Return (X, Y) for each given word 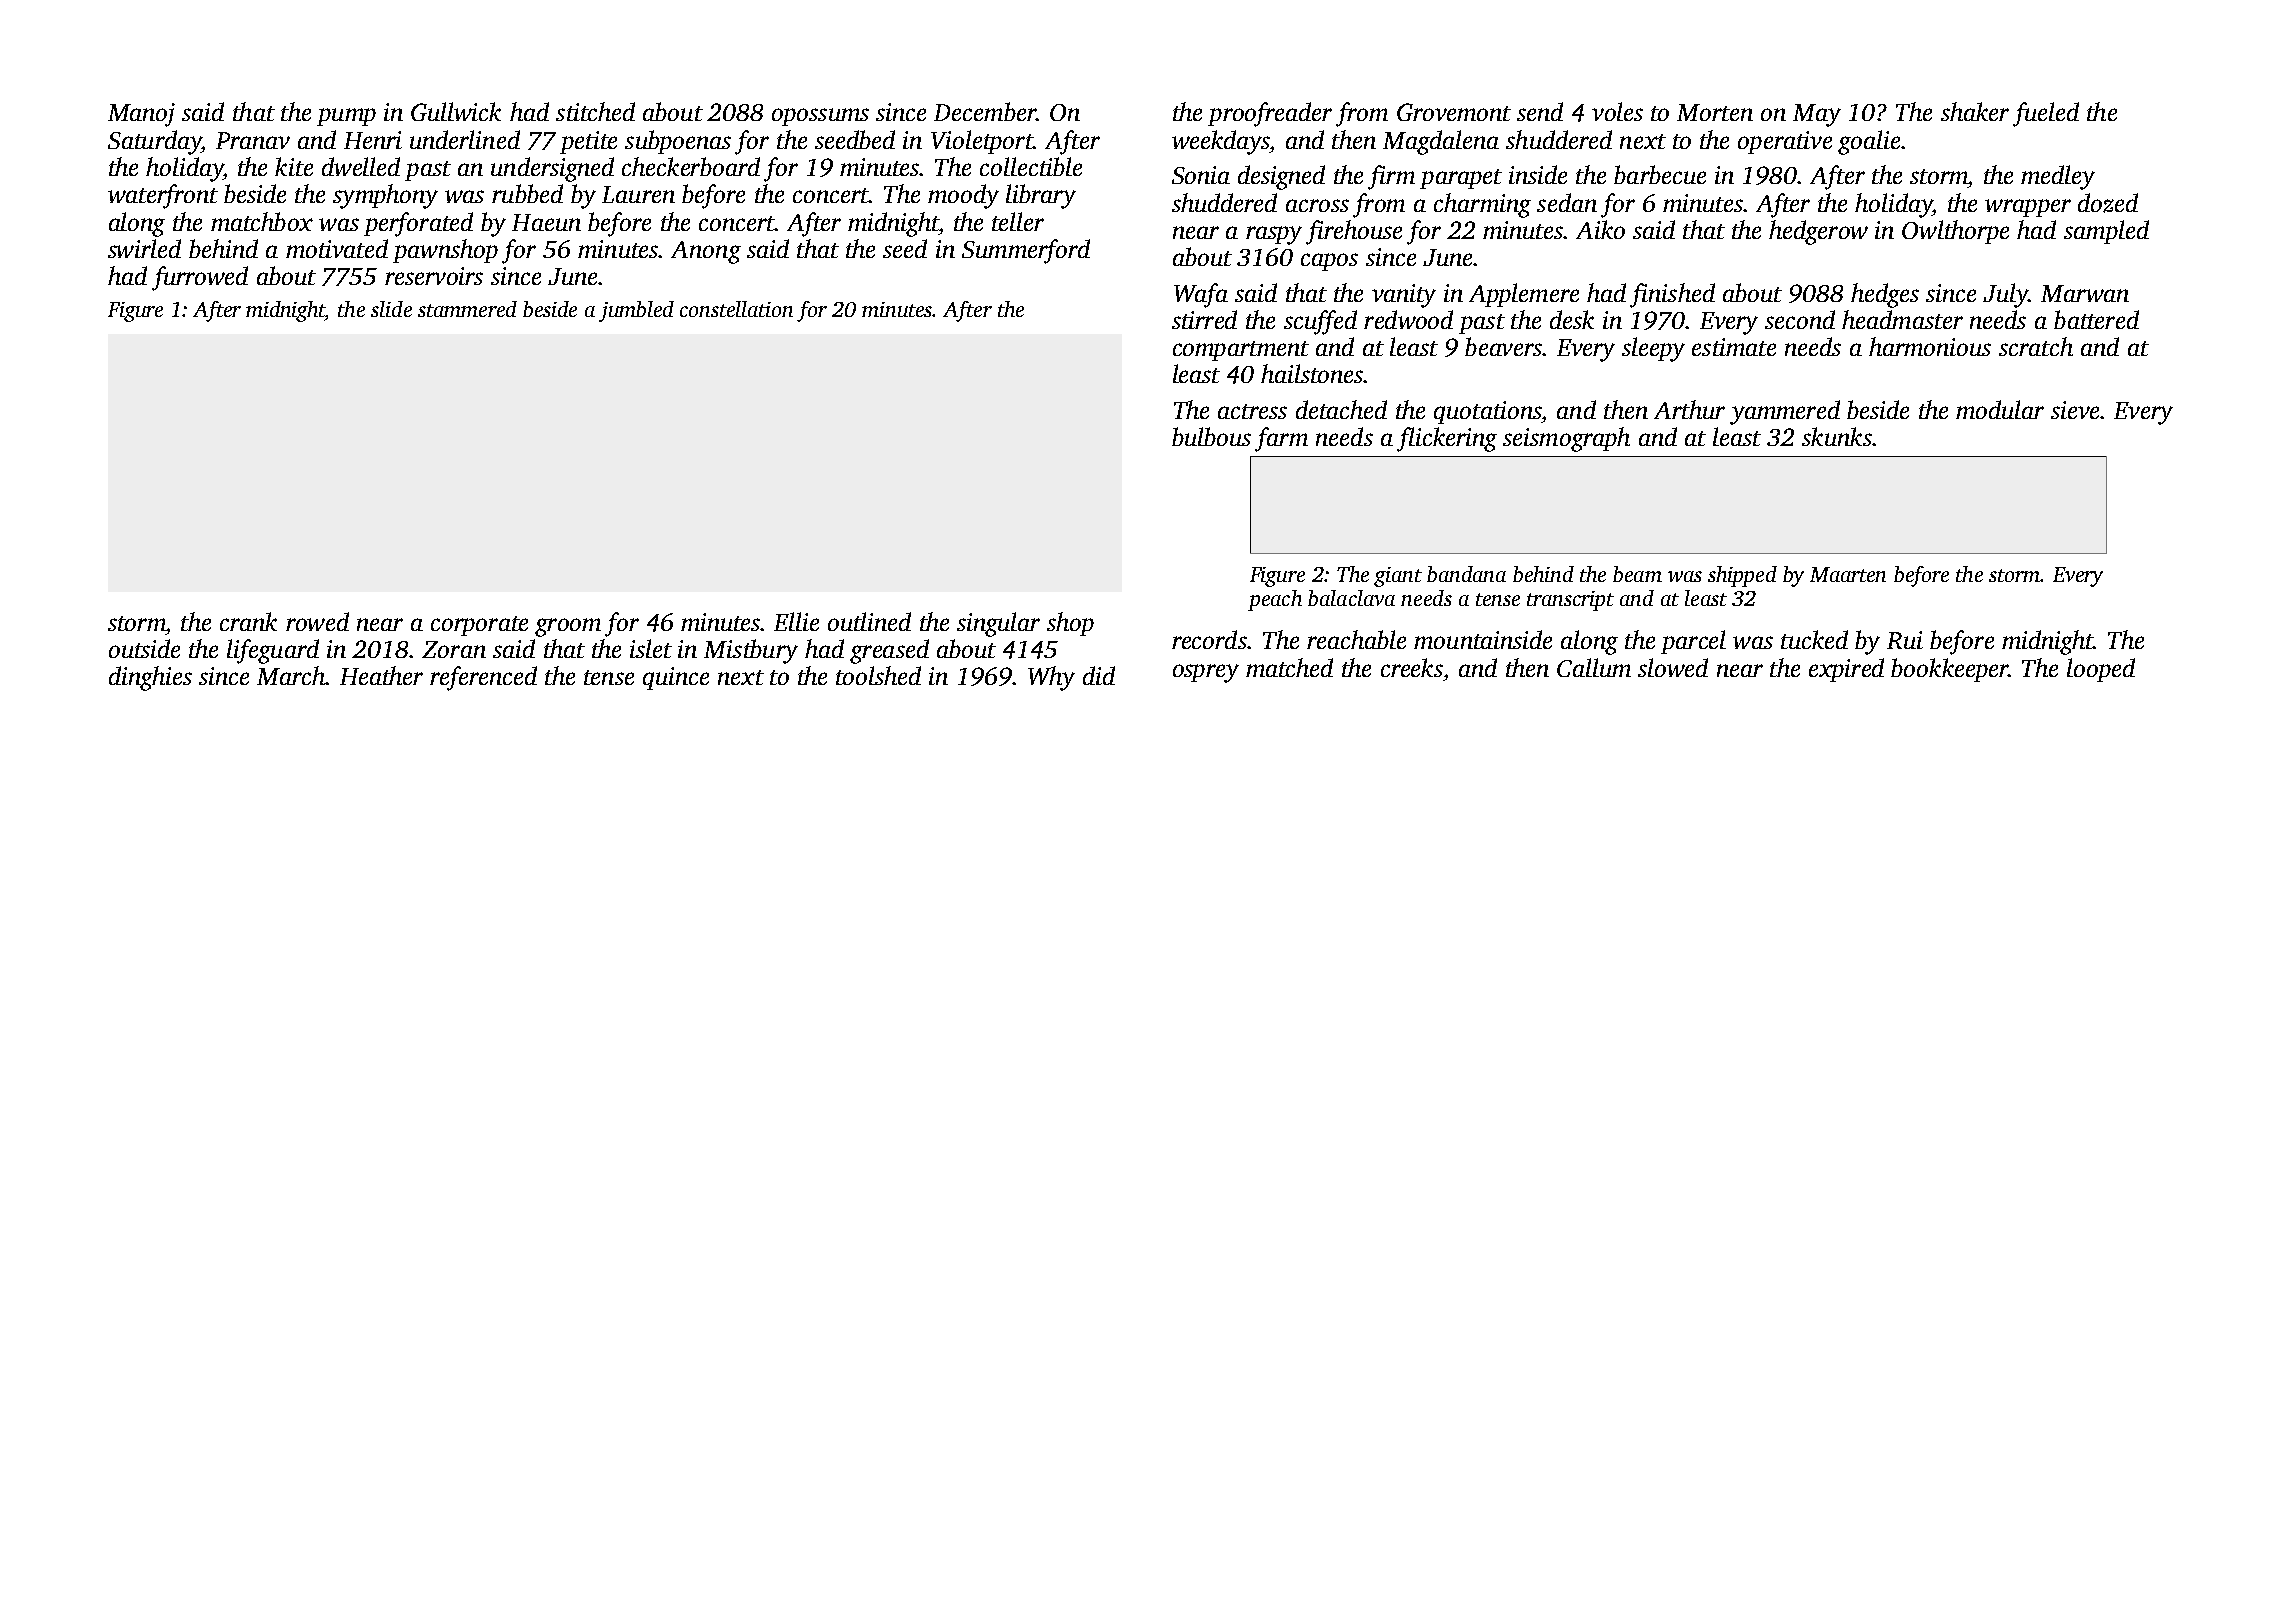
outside (144, 648)
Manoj (141, 115)
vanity (1404, 296)
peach (1275, 600)
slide (391, 309)
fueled (2046, 114)
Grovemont (1454, 112)
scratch (2036, 346)
